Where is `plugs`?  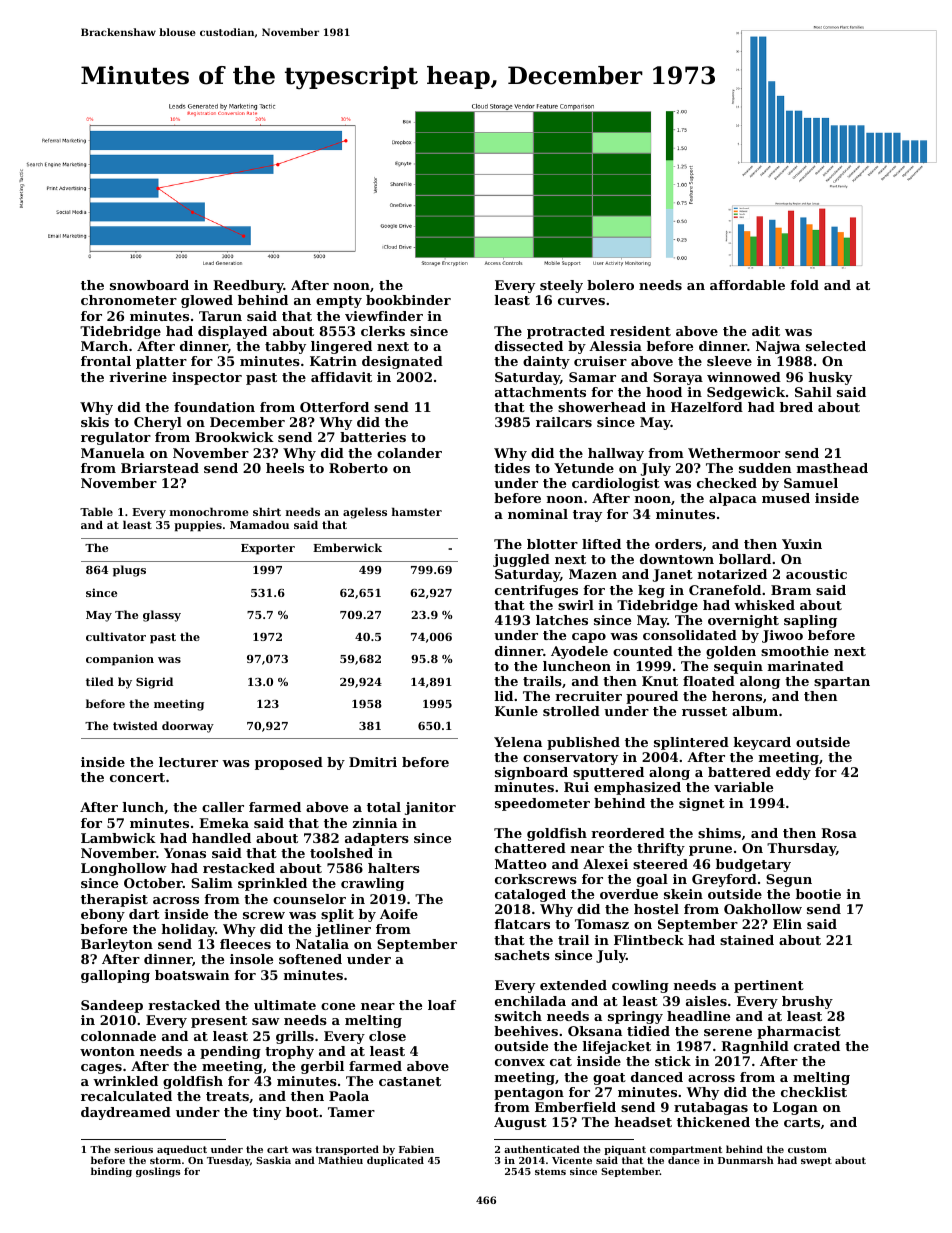 plugs is located at coordinates (129, 571).
